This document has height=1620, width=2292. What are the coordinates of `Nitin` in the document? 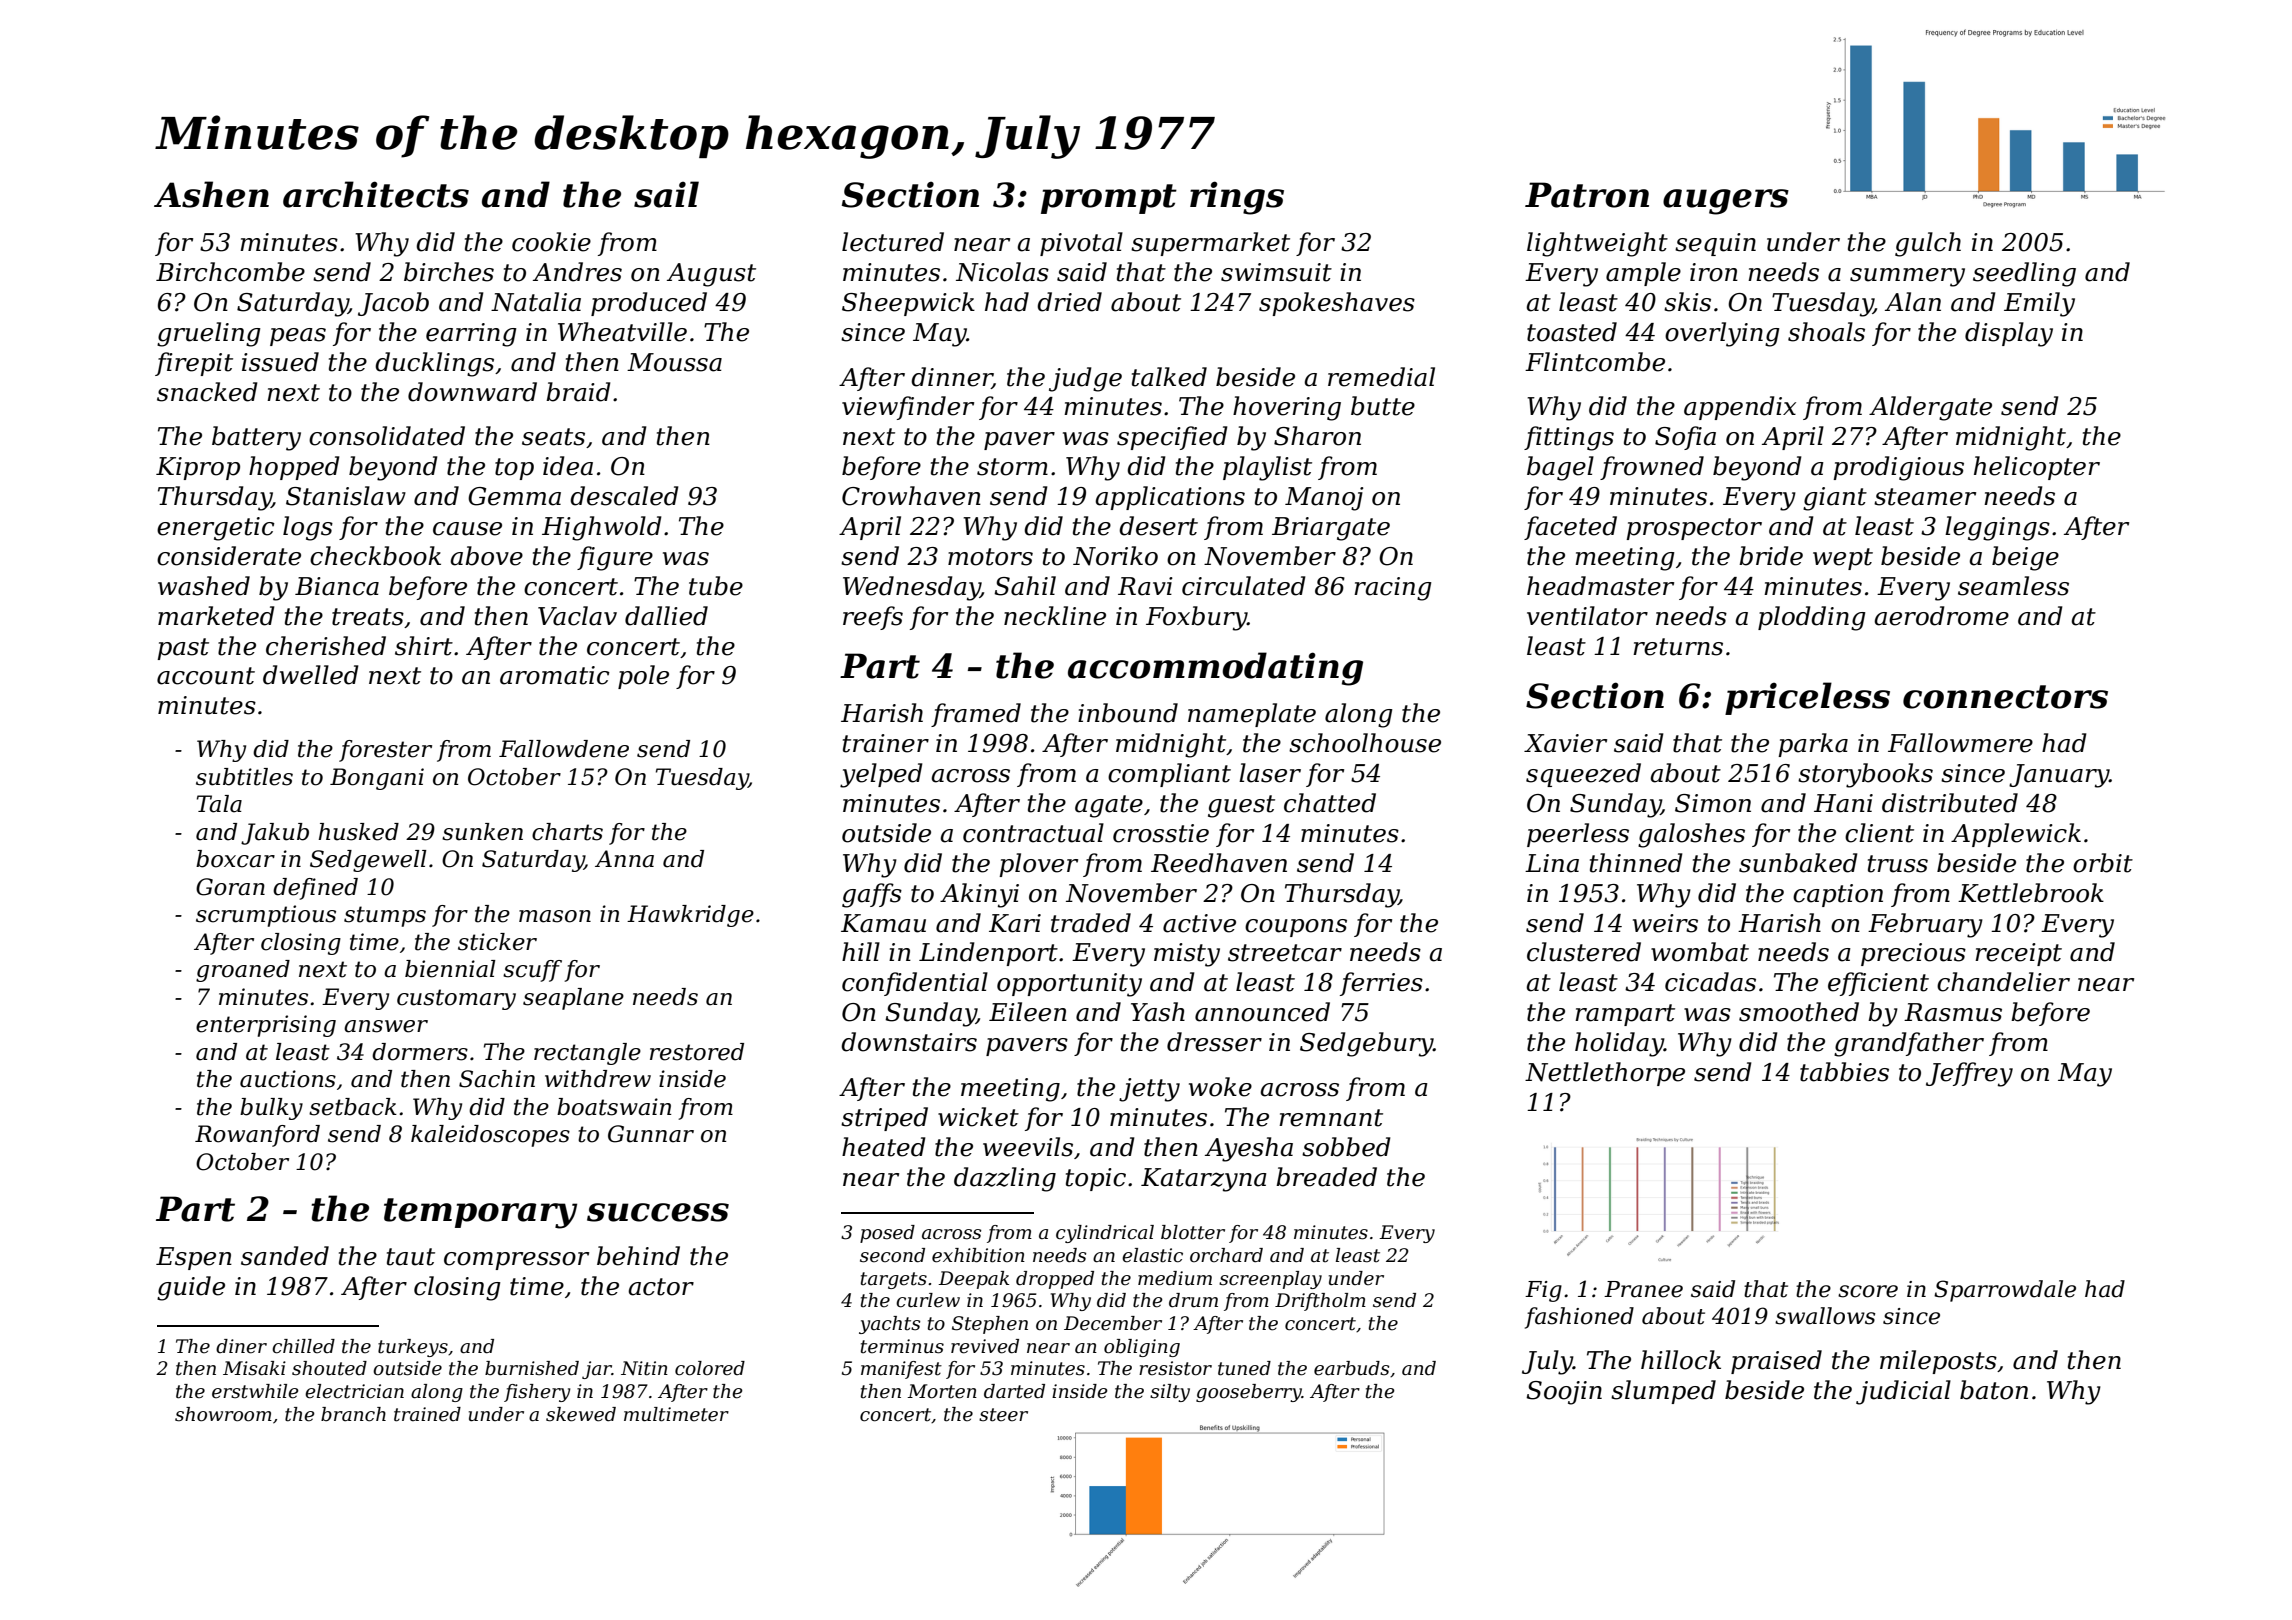 It's located at (644, 1368).
